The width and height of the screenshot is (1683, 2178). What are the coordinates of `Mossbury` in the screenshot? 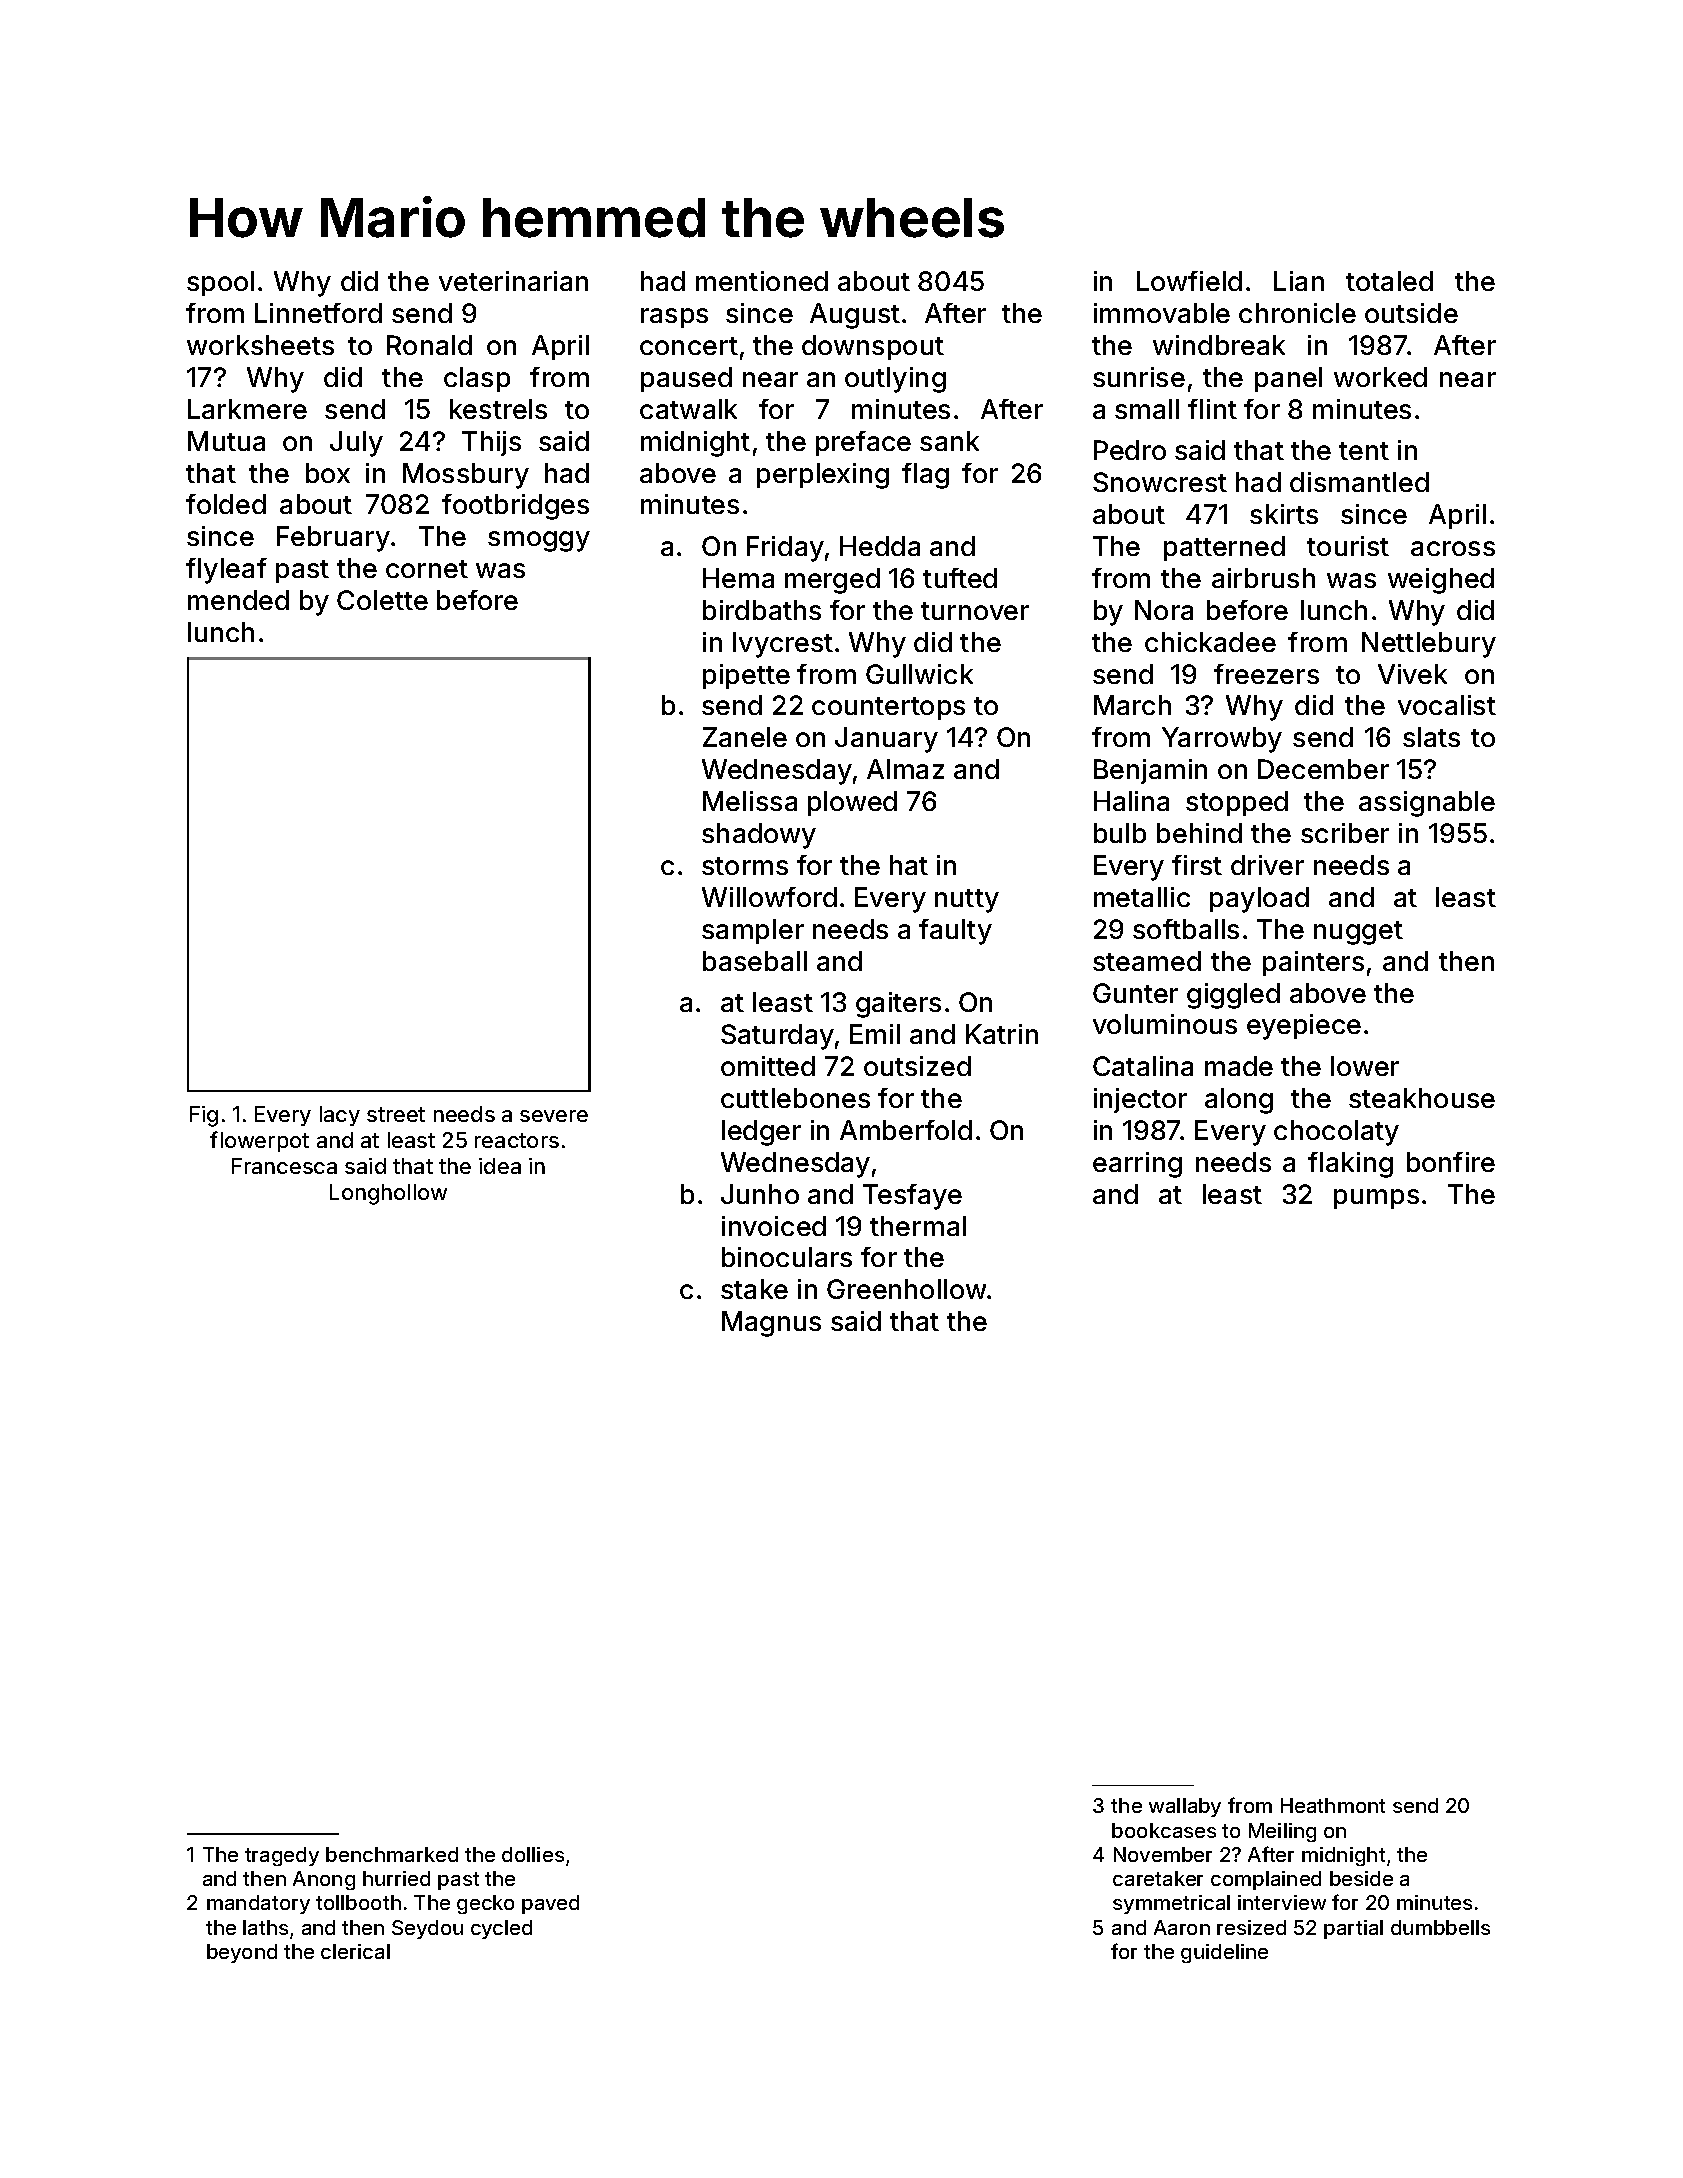 It's located at (466, 476).
